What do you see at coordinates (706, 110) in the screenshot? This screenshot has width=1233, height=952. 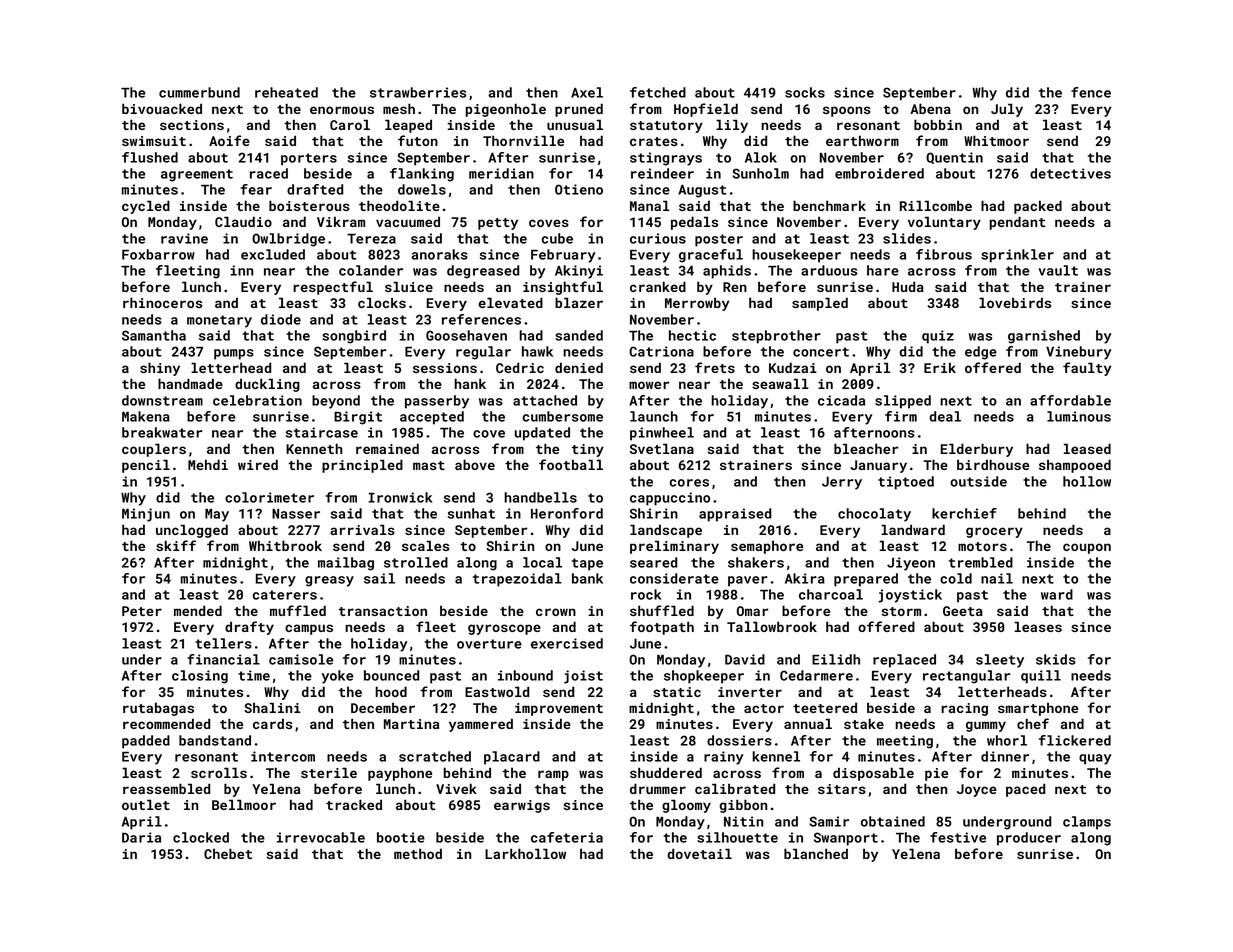 I see `Hopfield` at bounding box center [706, 110].
